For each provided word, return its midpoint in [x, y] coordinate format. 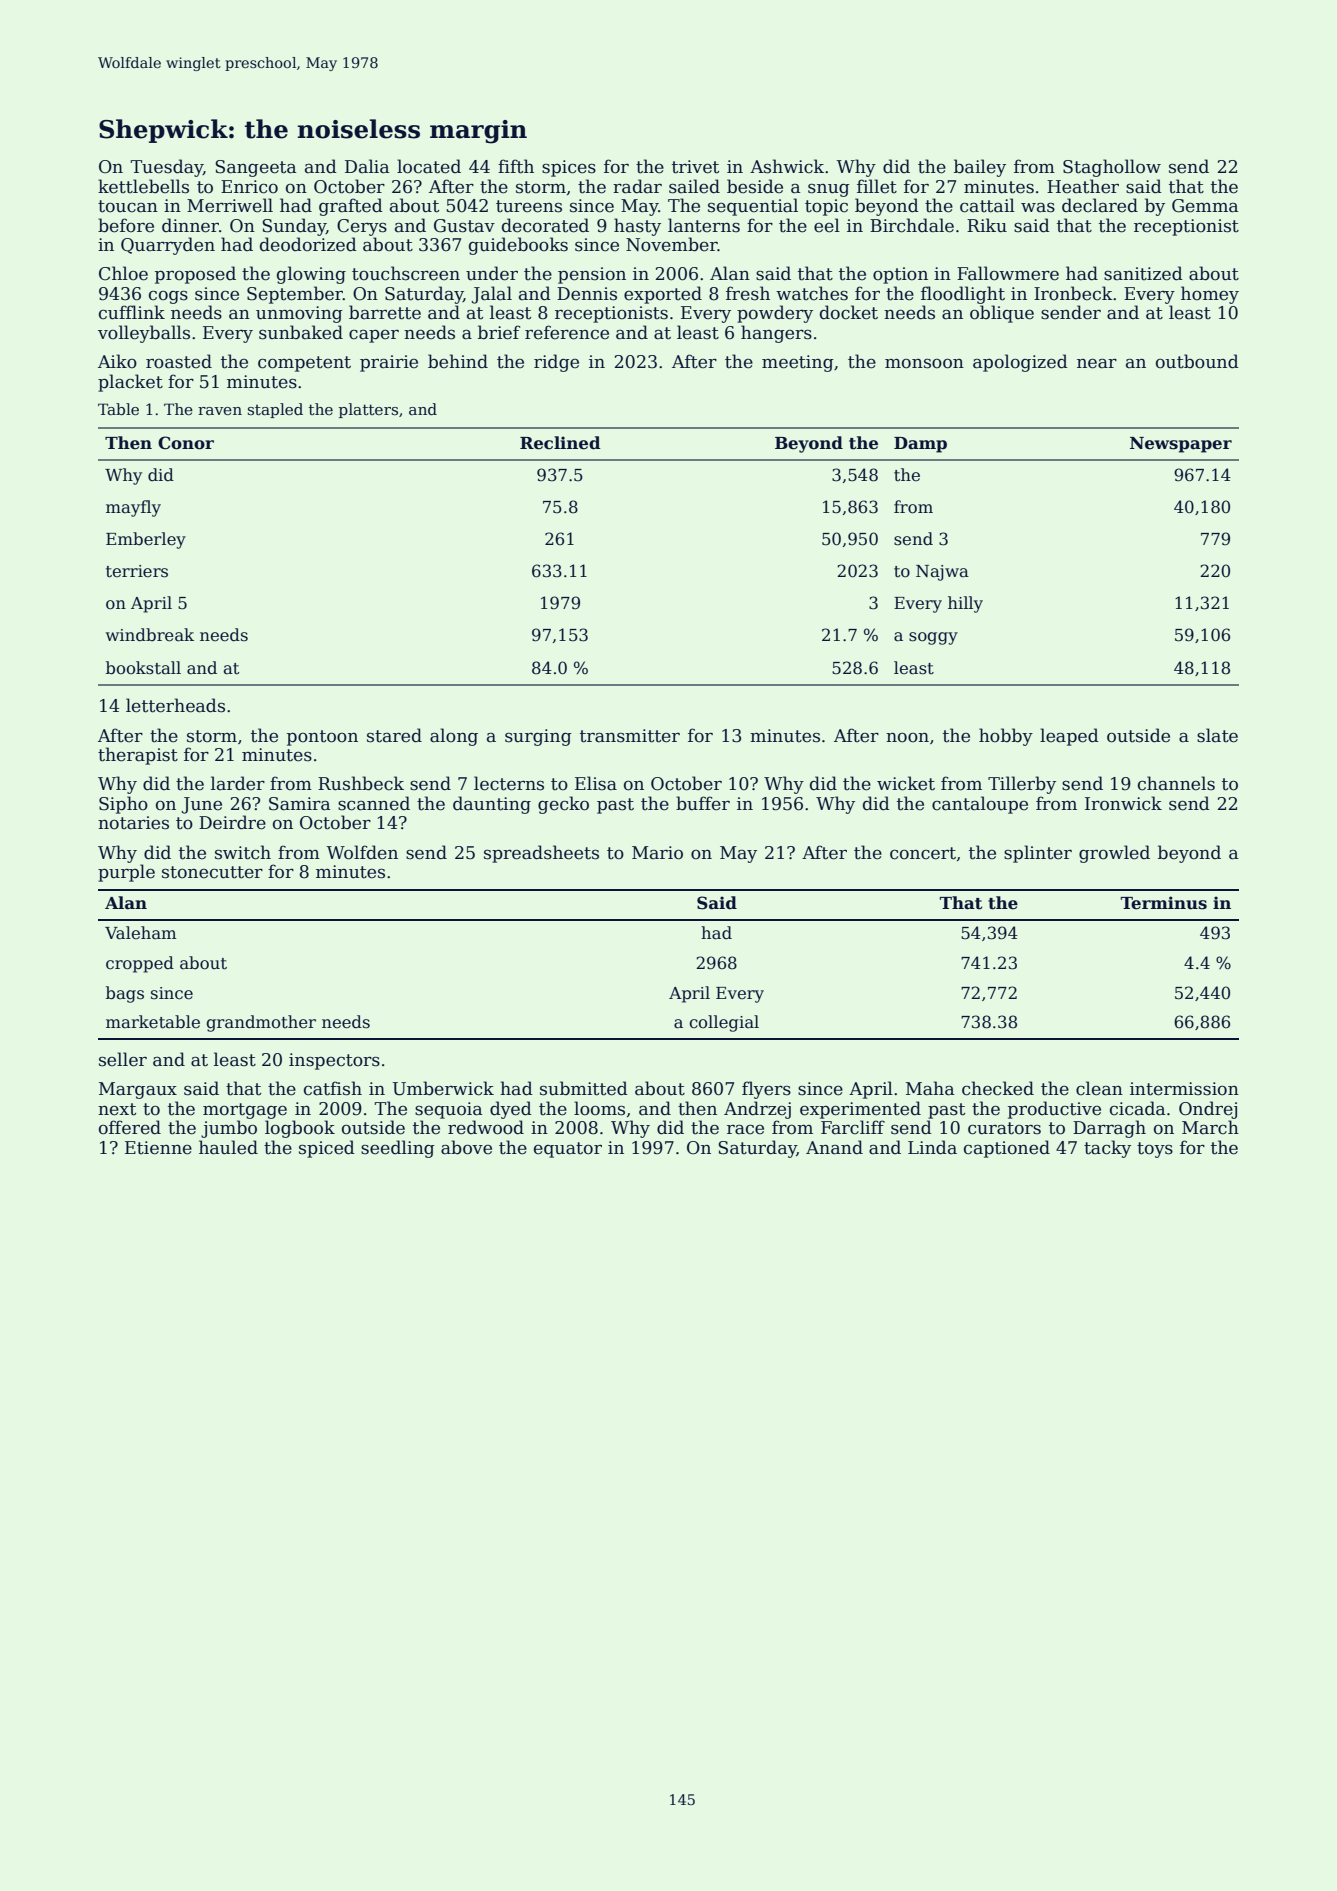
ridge [556, 363]
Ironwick [1123, 803]
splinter [1038, 854]
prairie [389, 363]
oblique [1002, 314]
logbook [300, 1129]
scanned [374, 803]
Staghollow [1112, 168]
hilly [965, 604]
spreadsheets [541, 854]
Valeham [140, 933]
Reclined [560, 443]
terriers [137, 571]
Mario [657, 853]
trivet [695, 167]
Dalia [367, 166]
